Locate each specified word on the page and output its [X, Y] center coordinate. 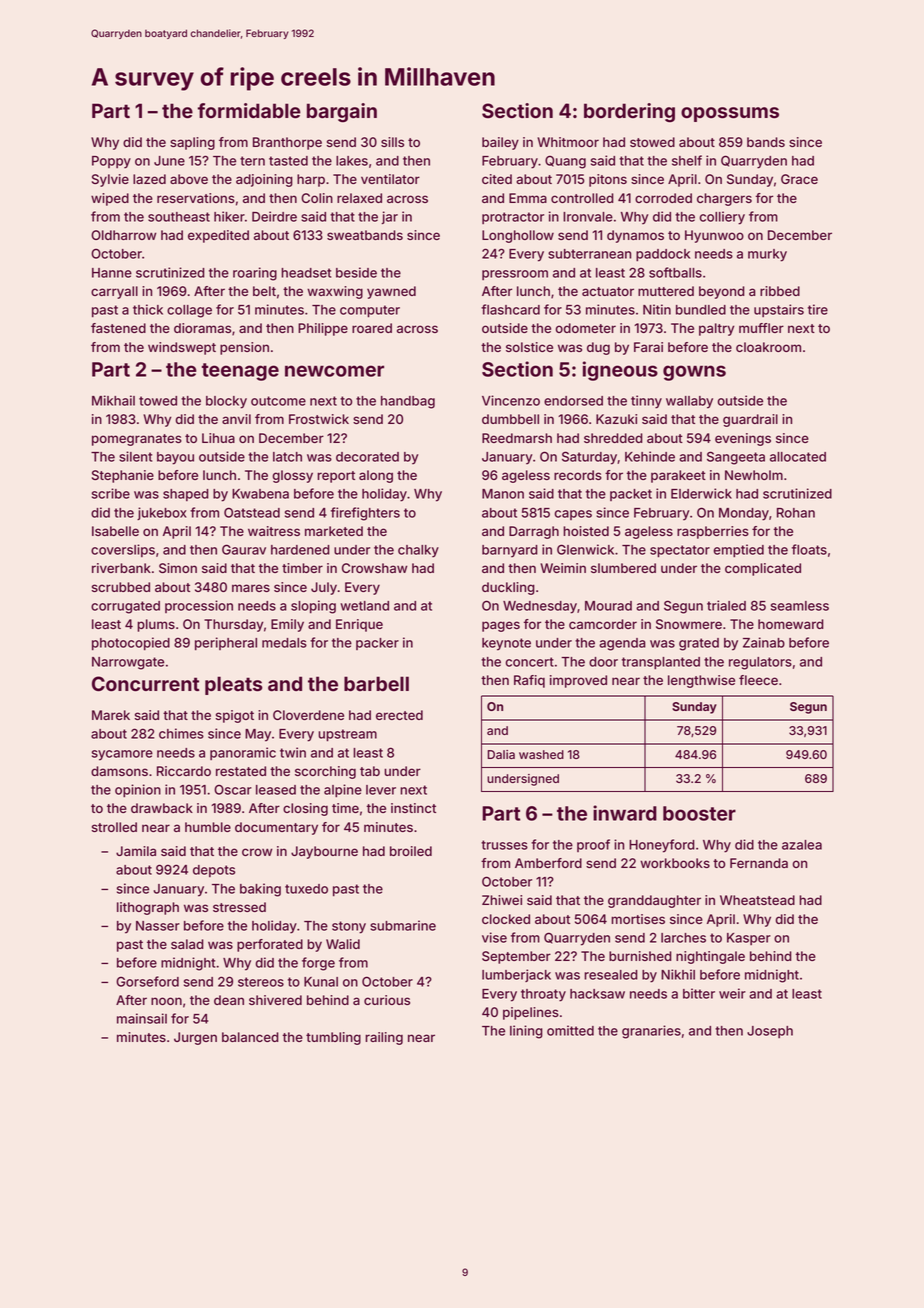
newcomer [334, 371]
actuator [608, 291]
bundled [701, 310]
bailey [500, 143]
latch [287, 457]
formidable [249, 111]
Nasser [158, 926]
